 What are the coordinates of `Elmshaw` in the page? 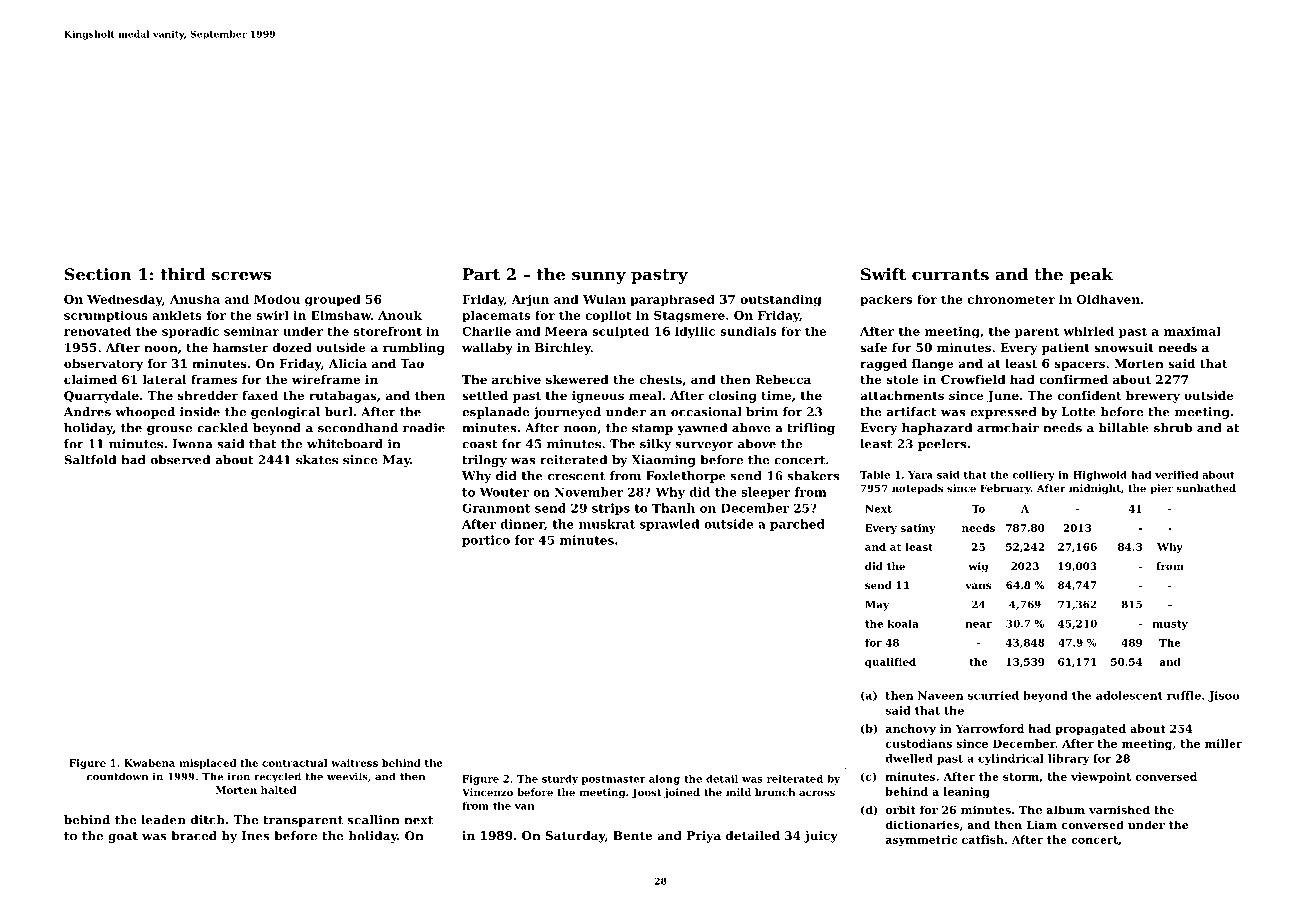 It's located at (341, 315).
